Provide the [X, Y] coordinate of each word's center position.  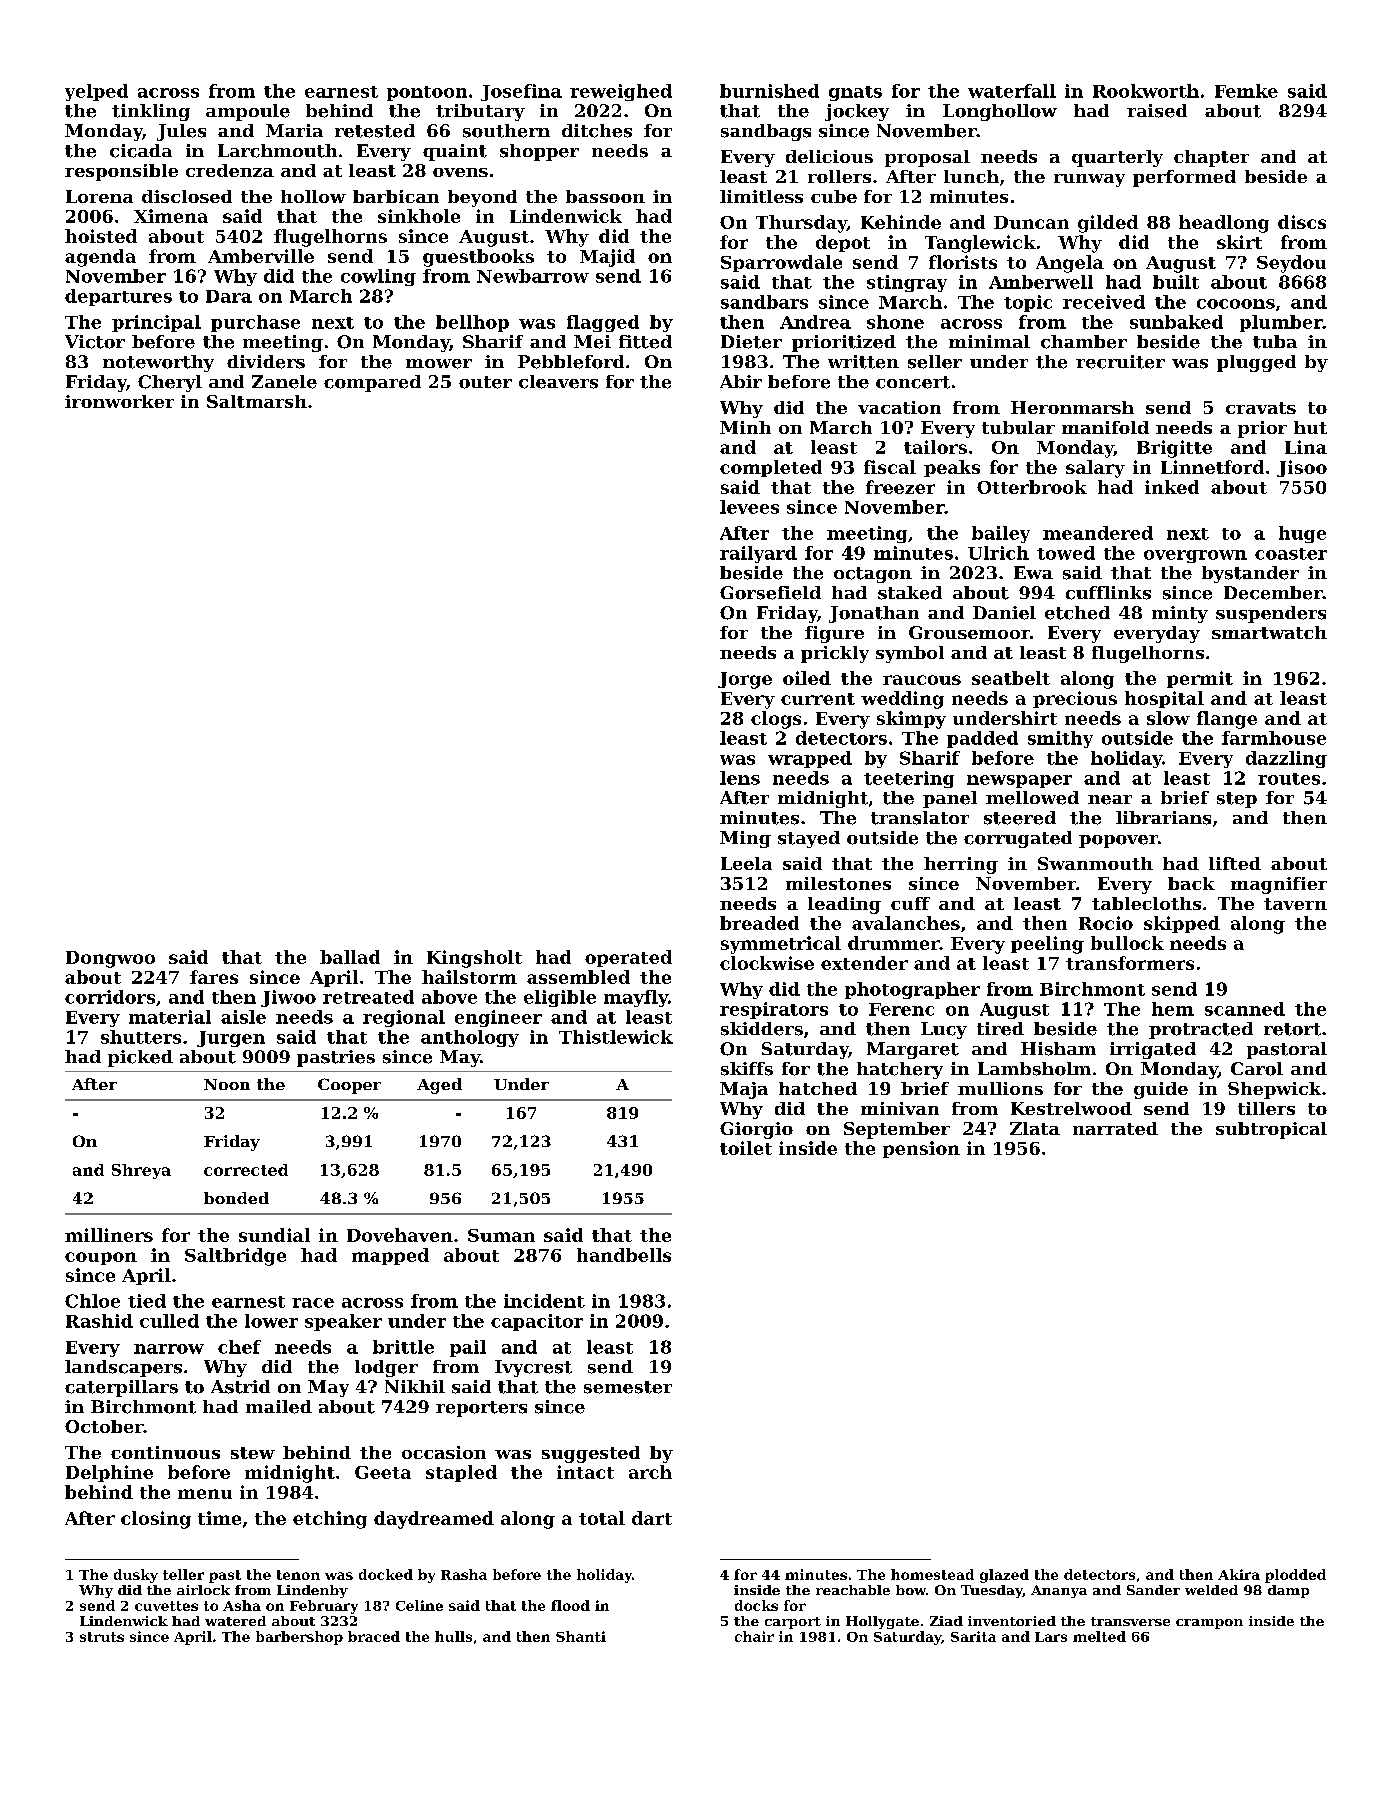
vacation [899, 407]
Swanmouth [1095, 863]
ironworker [119, 401]
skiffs [747, 1069]
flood [570, 1605]
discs [1302, 222]
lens [740, 778]
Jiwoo [288, 998]
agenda [100, 258]
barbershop [299, 1638]
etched [1077, 613]
